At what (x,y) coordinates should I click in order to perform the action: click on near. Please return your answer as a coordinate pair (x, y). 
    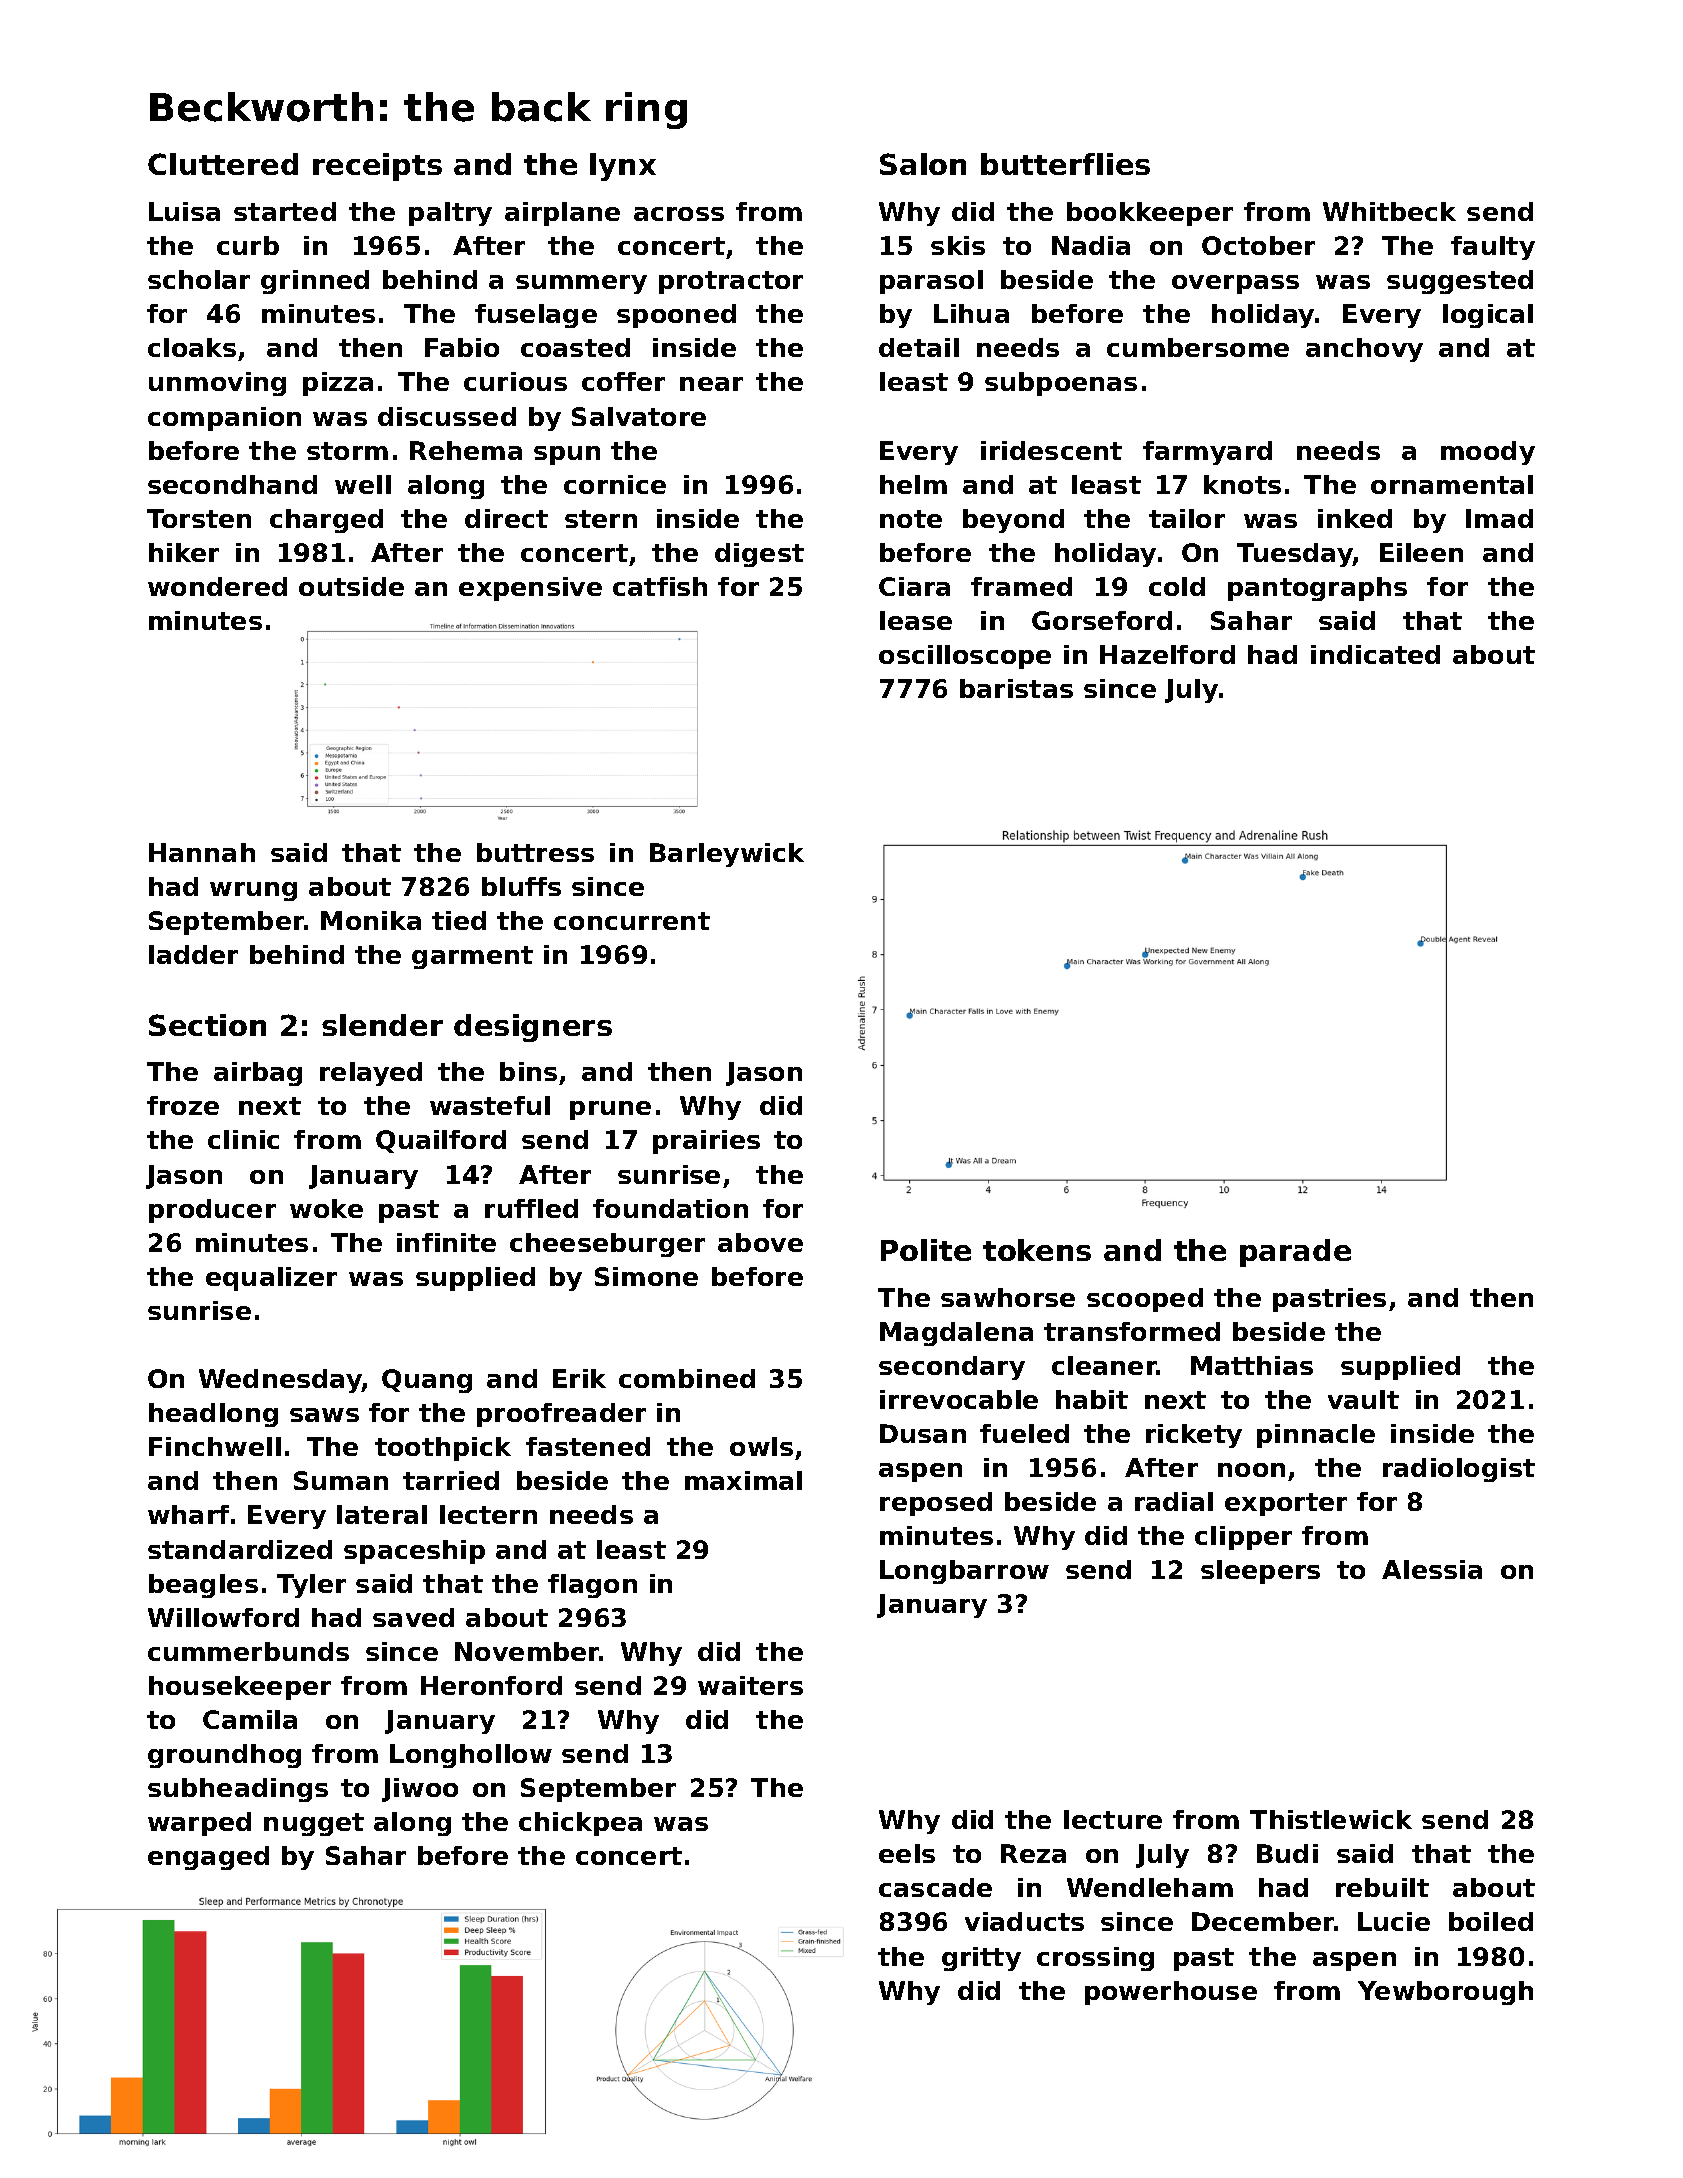
    Looking at the image, I should click on (711, 384).
